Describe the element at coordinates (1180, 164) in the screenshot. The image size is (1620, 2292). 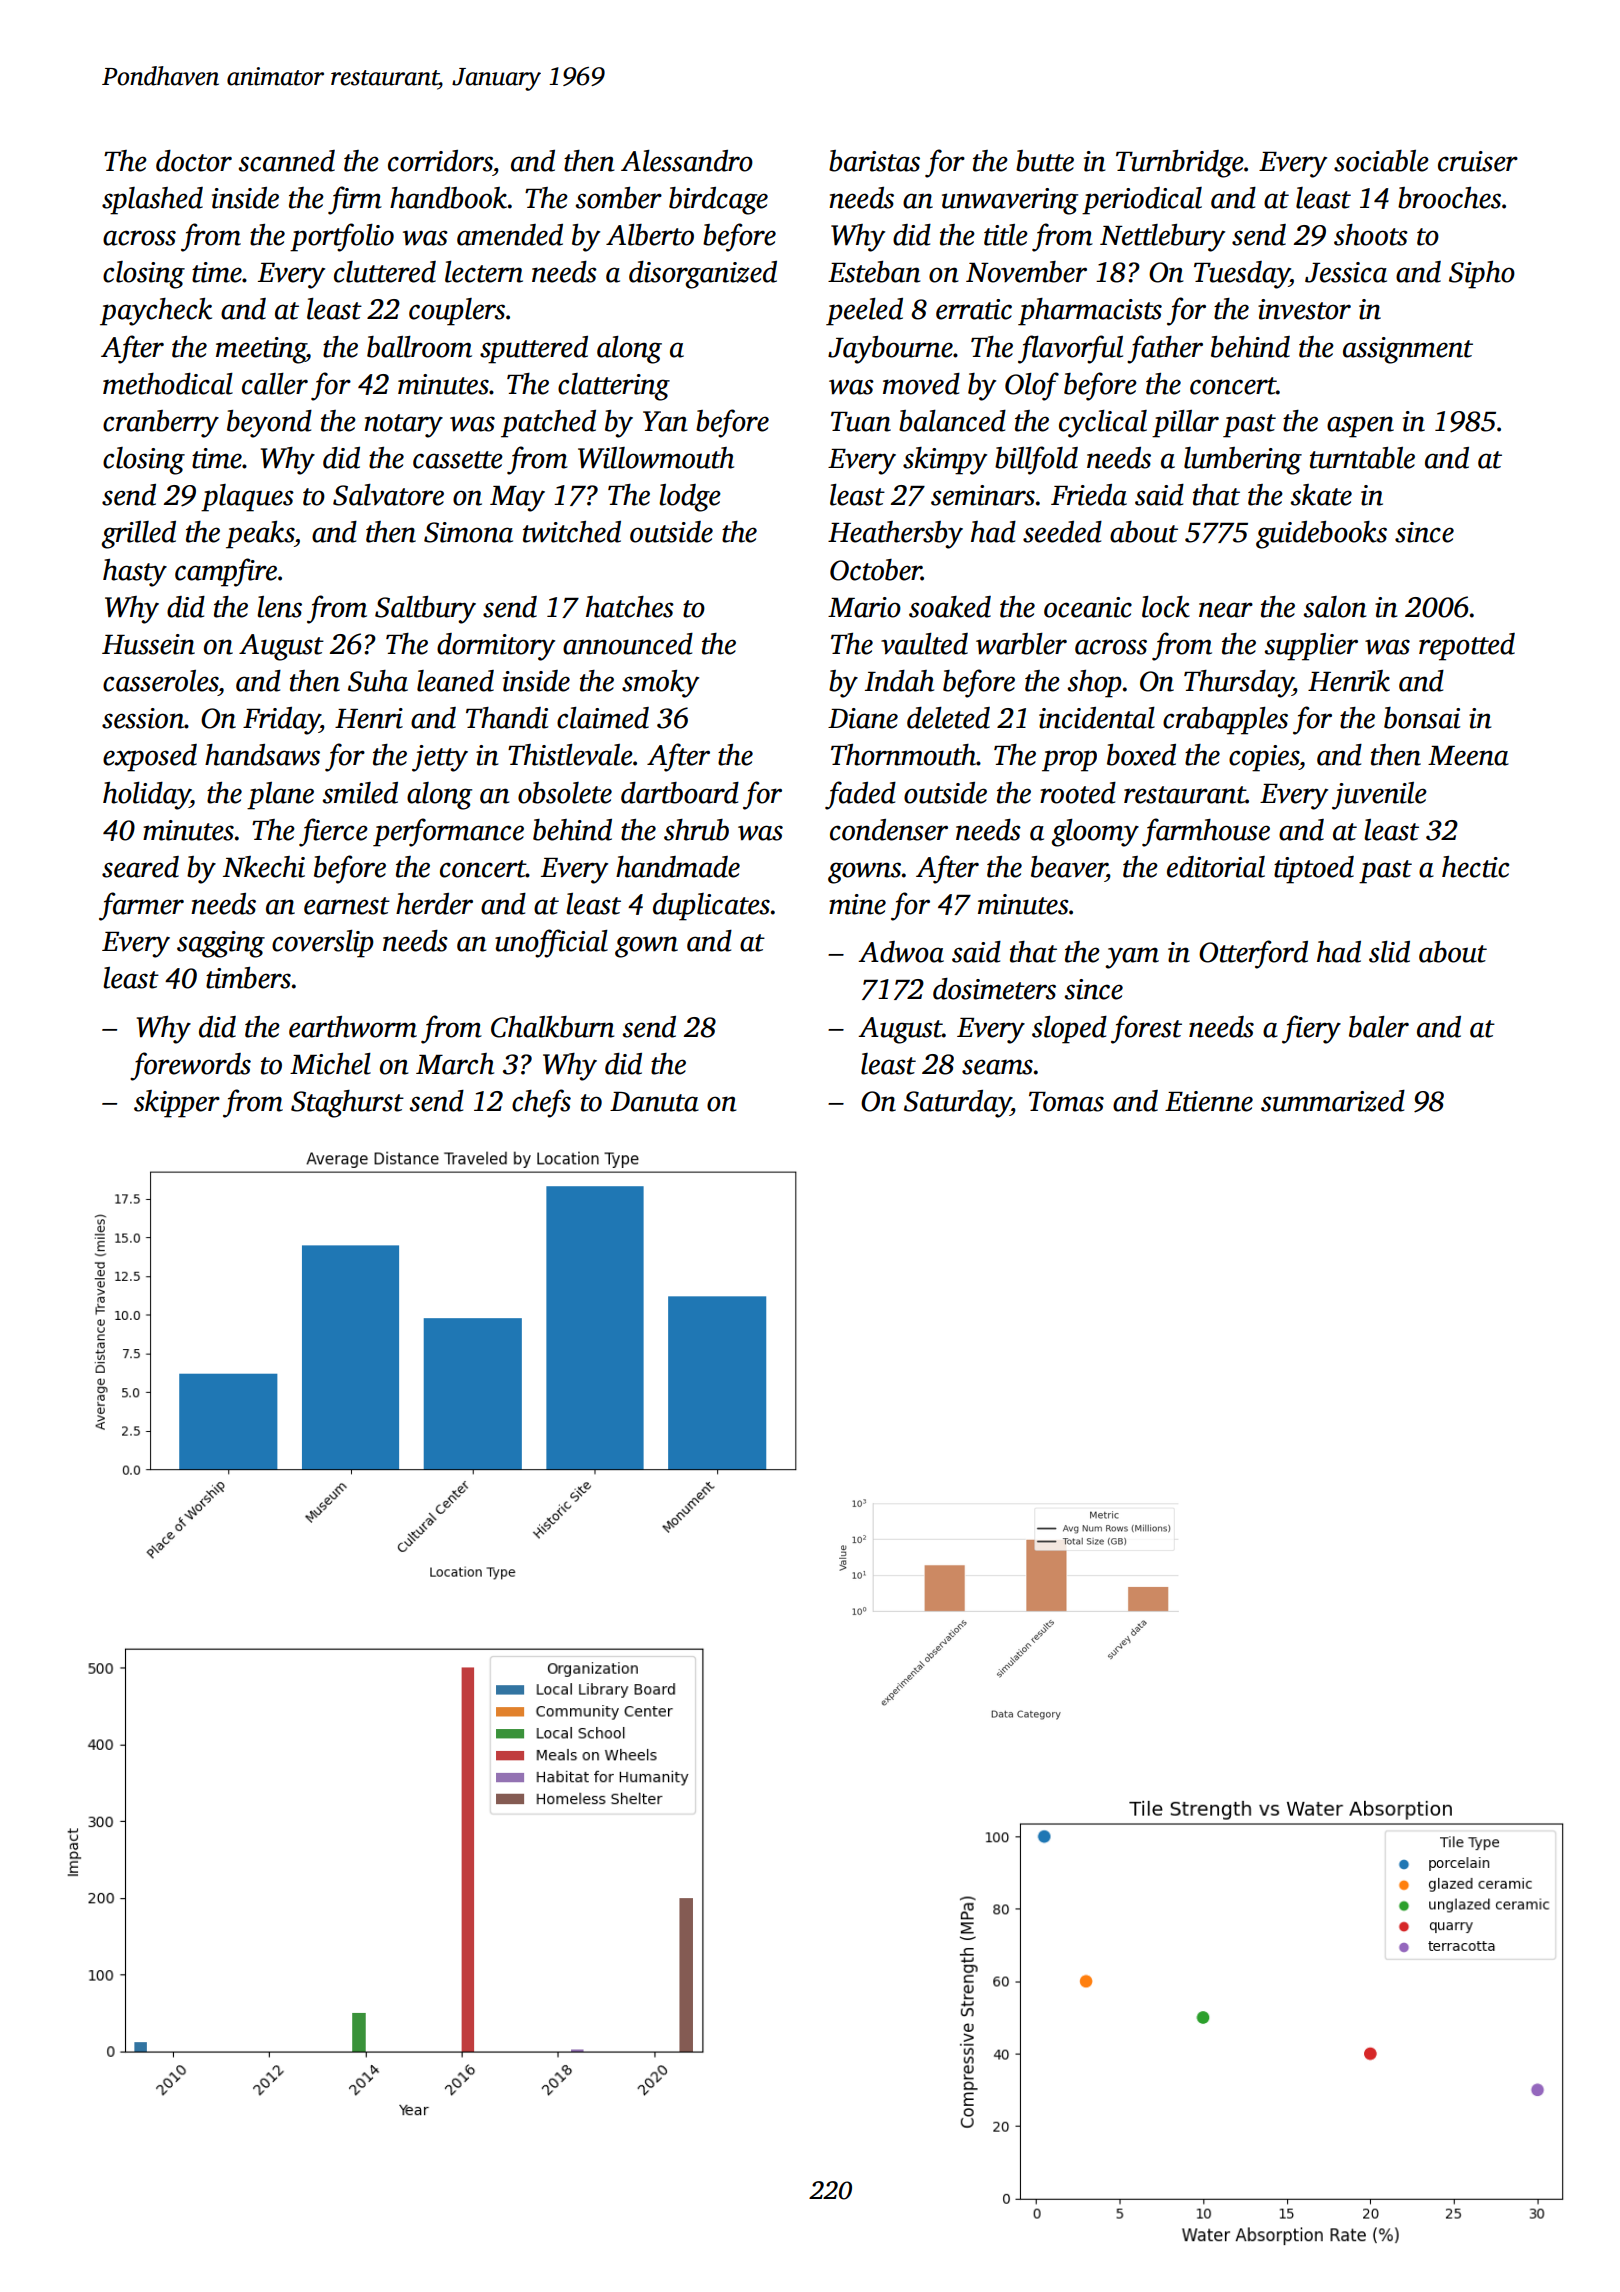
I see `Turnbridge` at that location.
